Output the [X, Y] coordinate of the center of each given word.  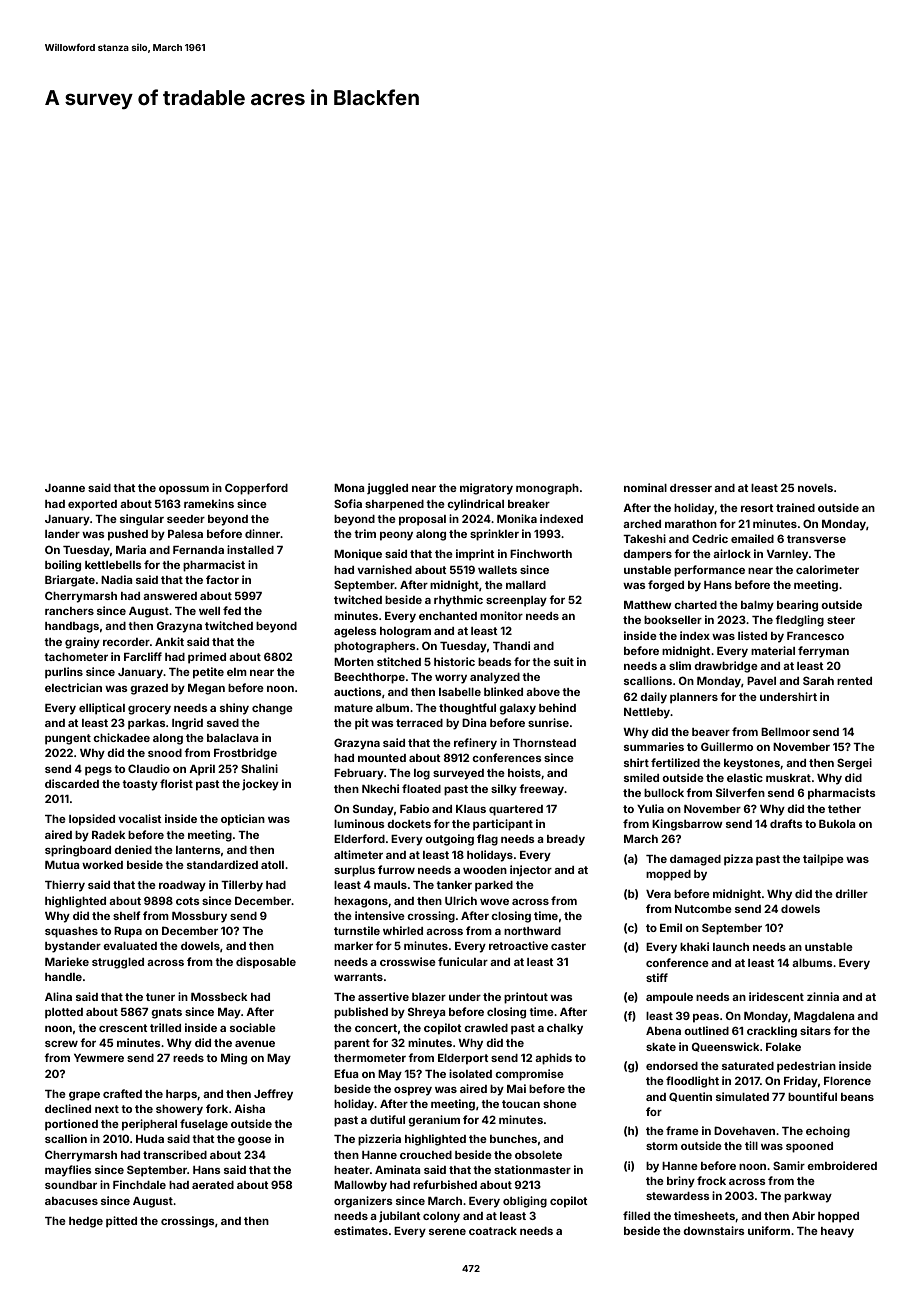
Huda [150, 1139]
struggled [118, 963]
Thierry [65, 886]
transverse [816, 539]
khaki [694, 946]
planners [694, 698]
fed [232, 610]
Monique [358, 555]
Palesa [185, 534]
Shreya [427, 1013]
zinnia [823, 996]
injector [531, 870]
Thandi [511, 645]
